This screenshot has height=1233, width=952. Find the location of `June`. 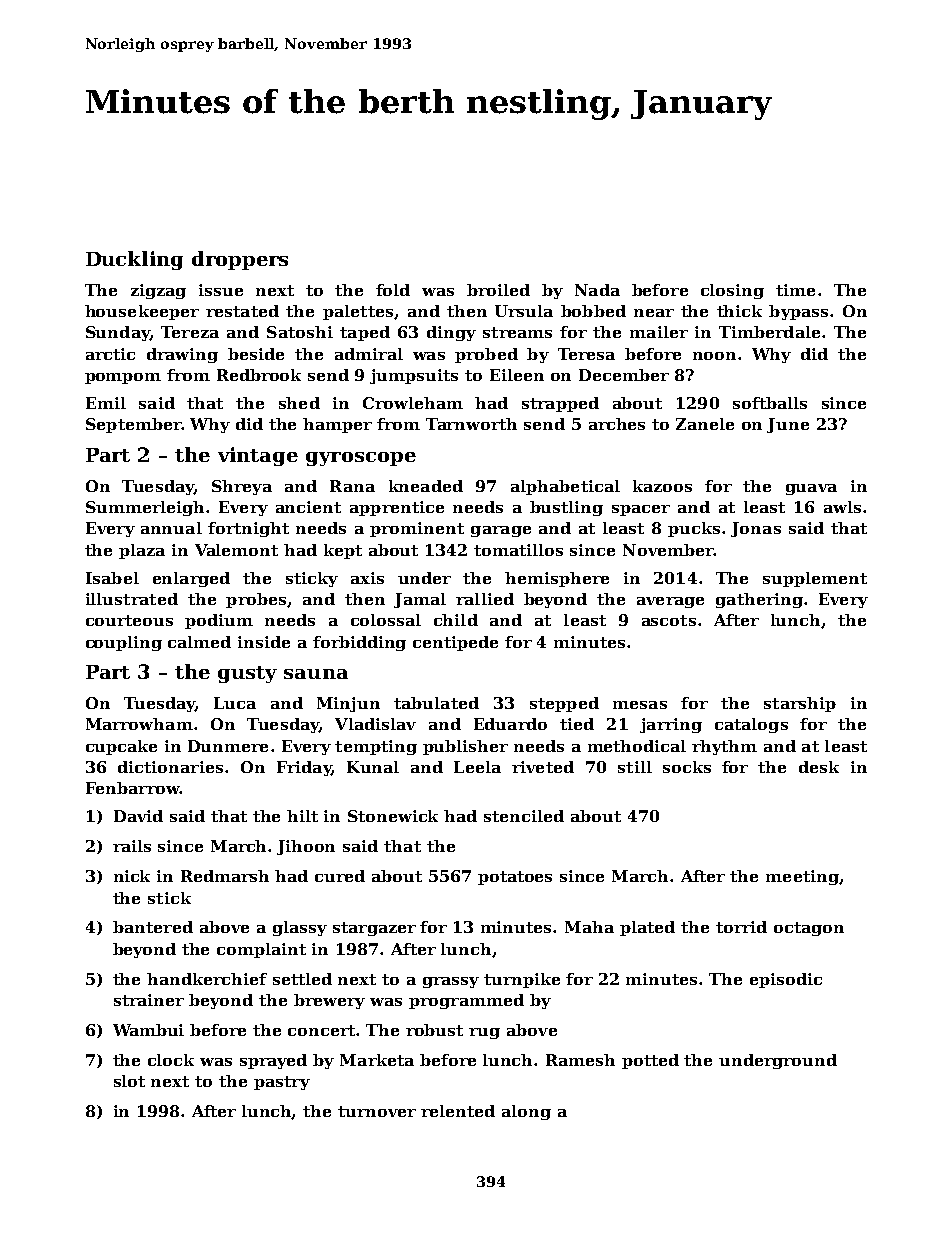

June is located at coordinates (788, 425).
